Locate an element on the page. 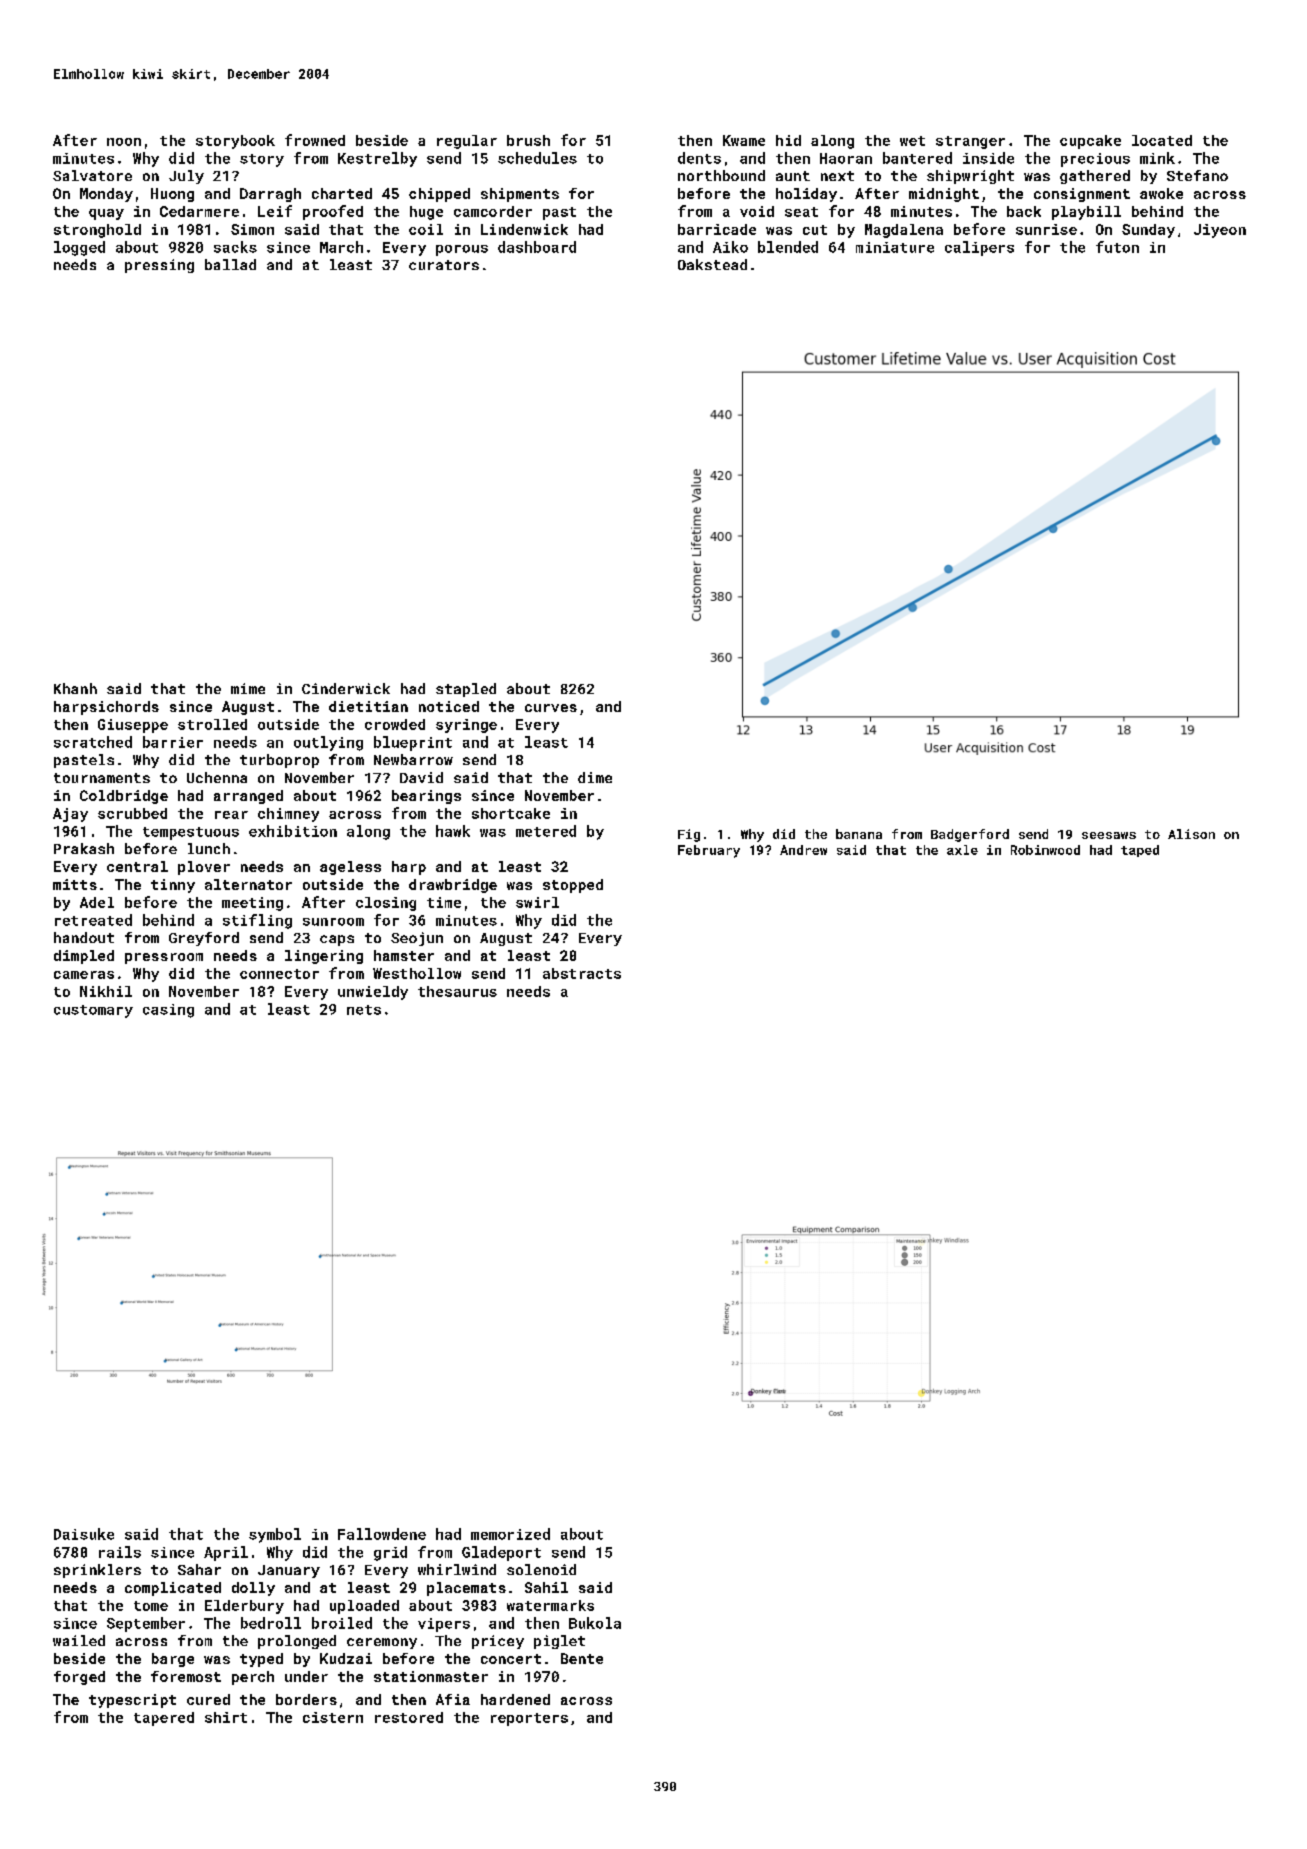  gathered is located at coordinates (1095, 177).
